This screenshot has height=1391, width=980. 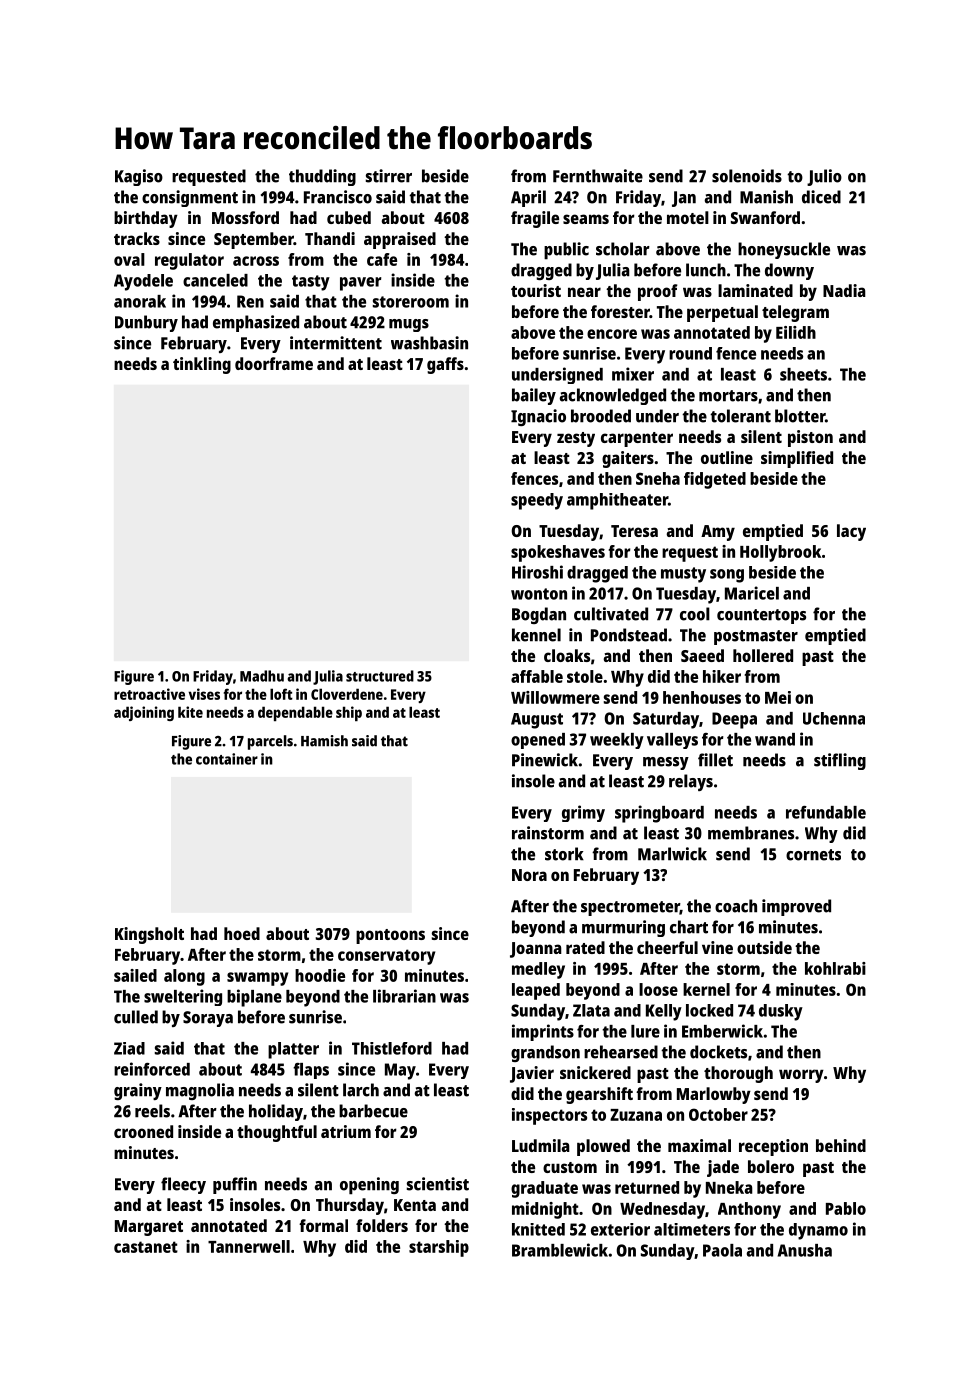 What do you see at coordinates (254, 240) in the screenshot?
I see `September` at bounding box center [254, 240].
